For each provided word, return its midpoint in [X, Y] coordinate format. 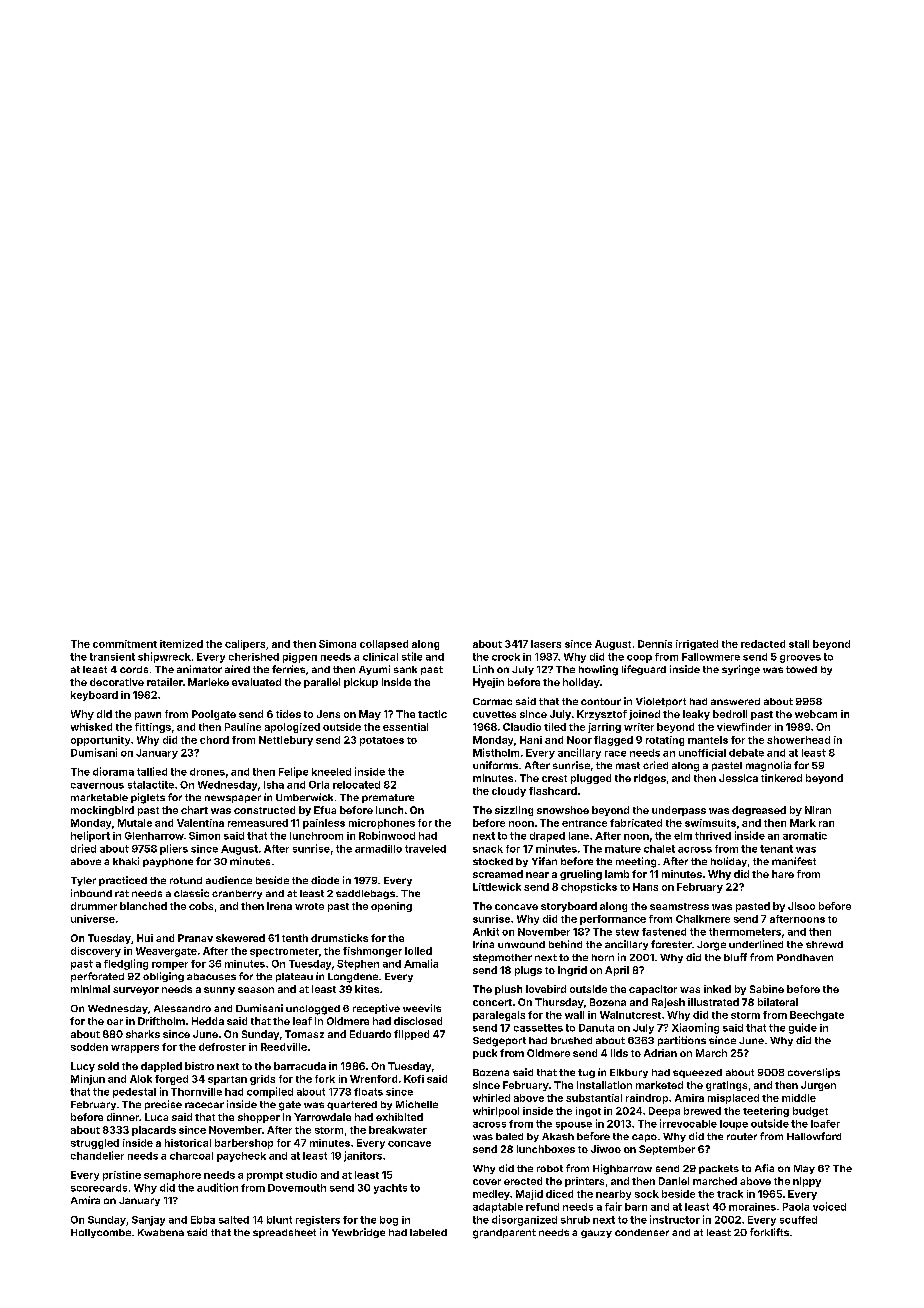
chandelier [97, 1155]
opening [391, 907]
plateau [294, 977]
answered [735, 701]
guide [803, 1028]
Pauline [243, 727]
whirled [491, 1098]
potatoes [382, 741]
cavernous [97, 786]
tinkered [781, 778]
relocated [356, 785]
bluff [735, 957]
